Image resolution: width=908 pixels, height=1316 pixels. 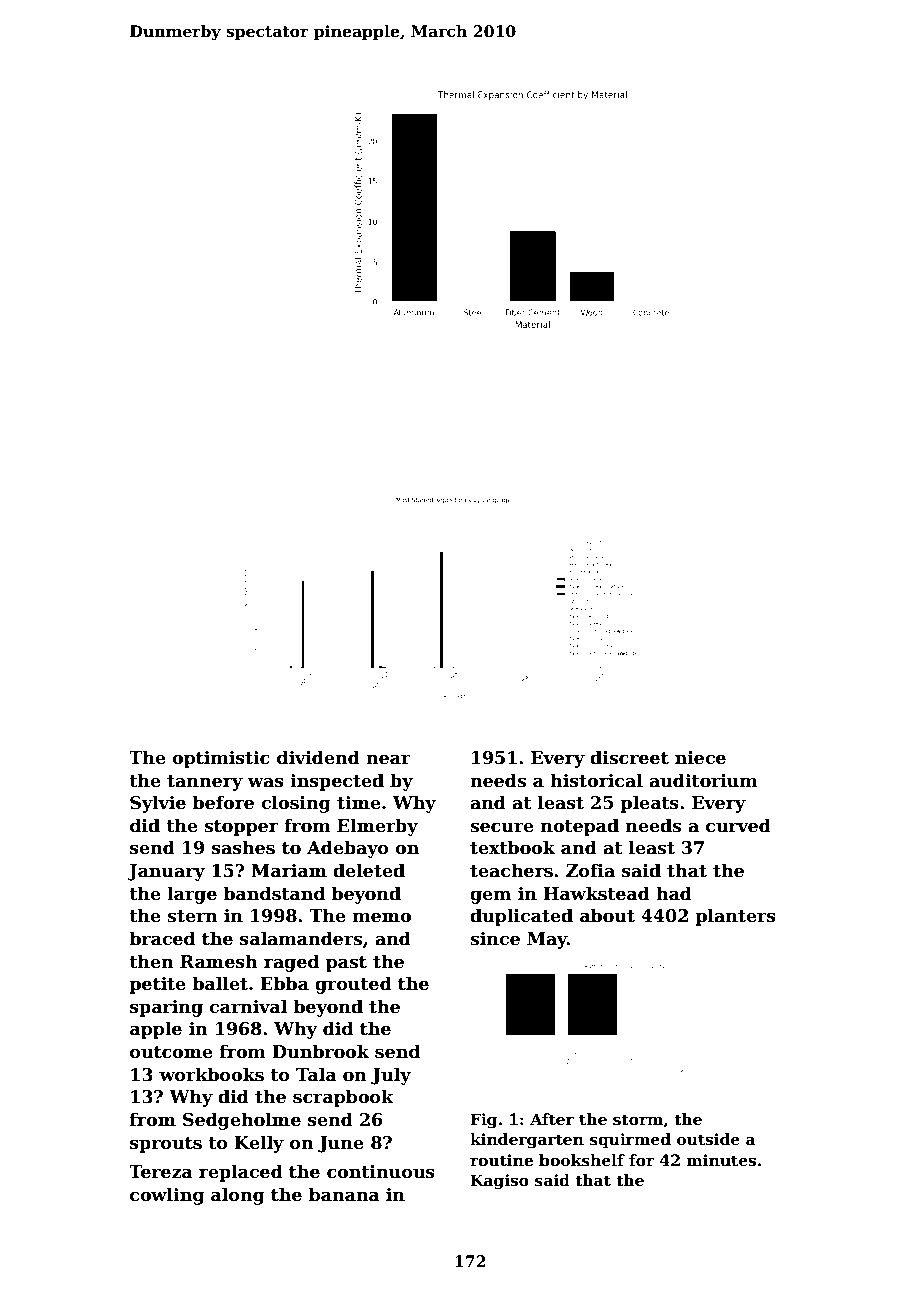 I want to click on near, so click(x=388, y=759).
